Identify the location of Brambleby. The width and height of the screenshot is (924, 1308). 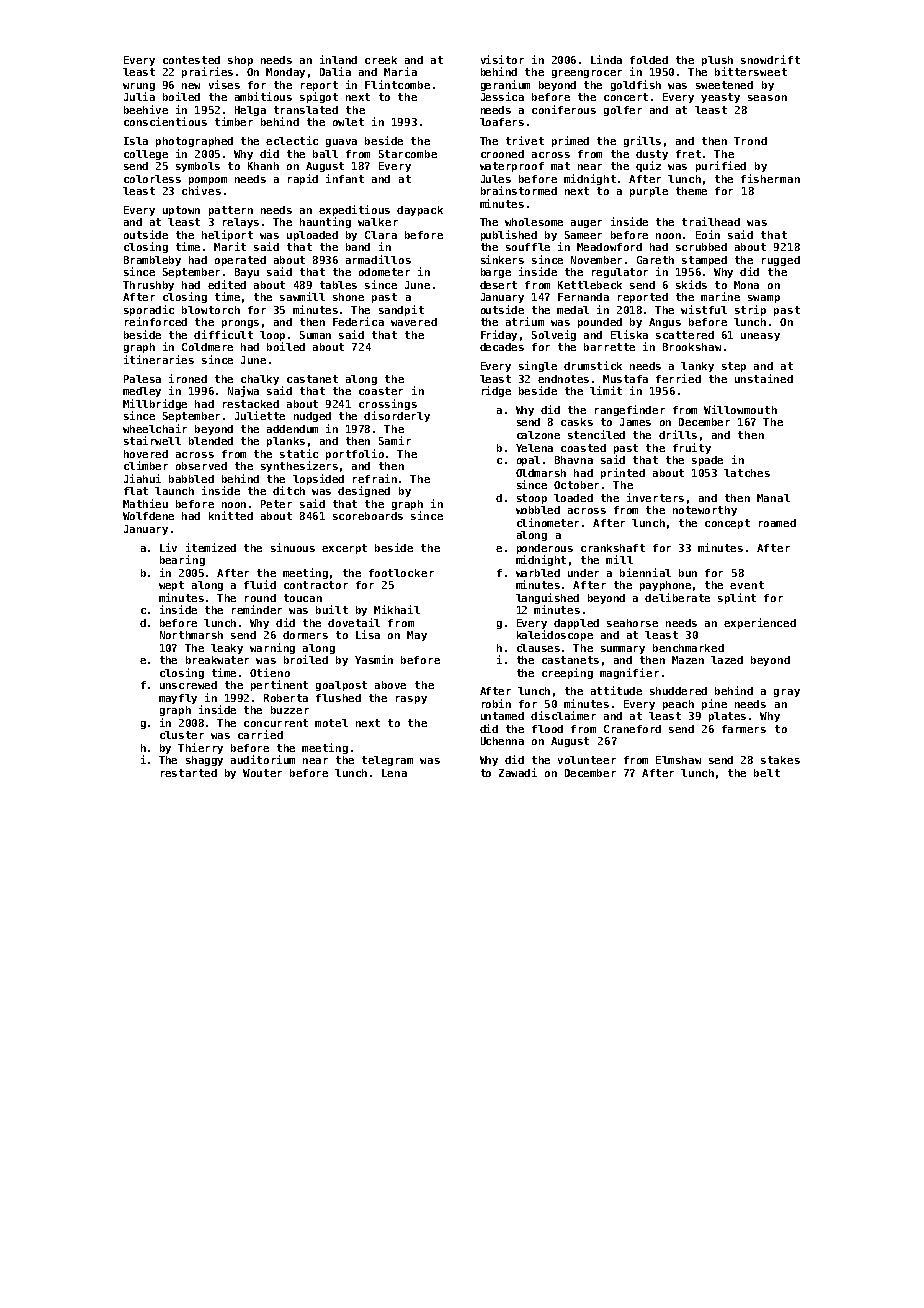
(152, 261).
